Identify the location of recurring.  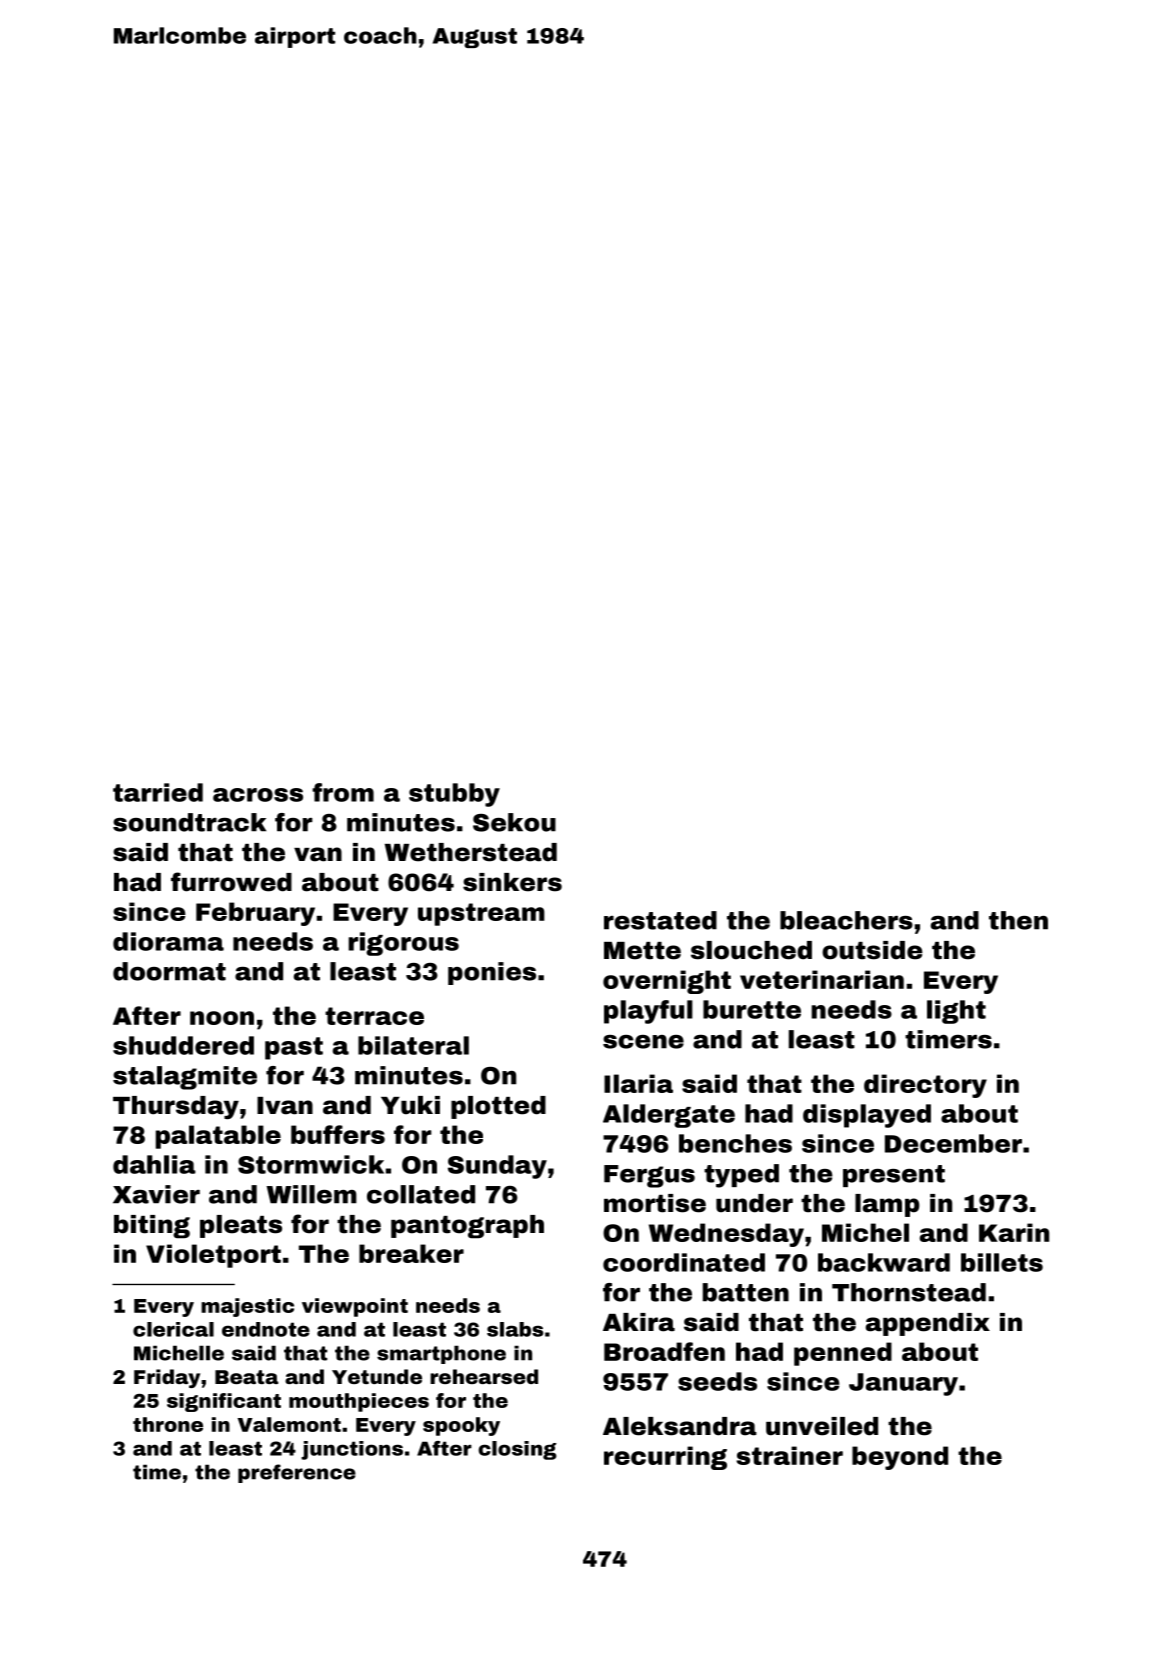
(665, 1458).
